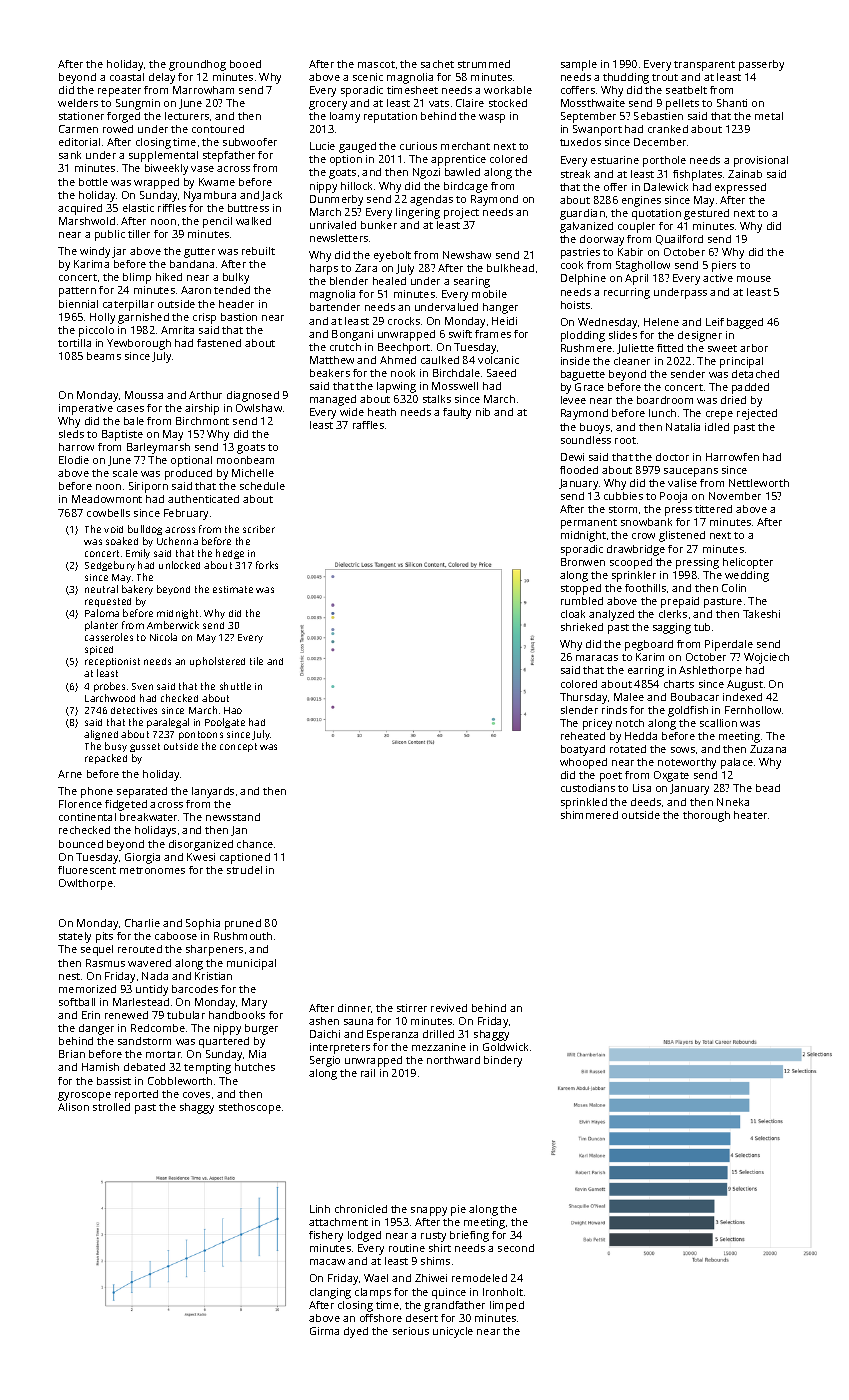 The image size is (849, 1400). What do you see at coordinates (706, 214) in the document?
I see `gestured` at bounding box center [706, 214].
